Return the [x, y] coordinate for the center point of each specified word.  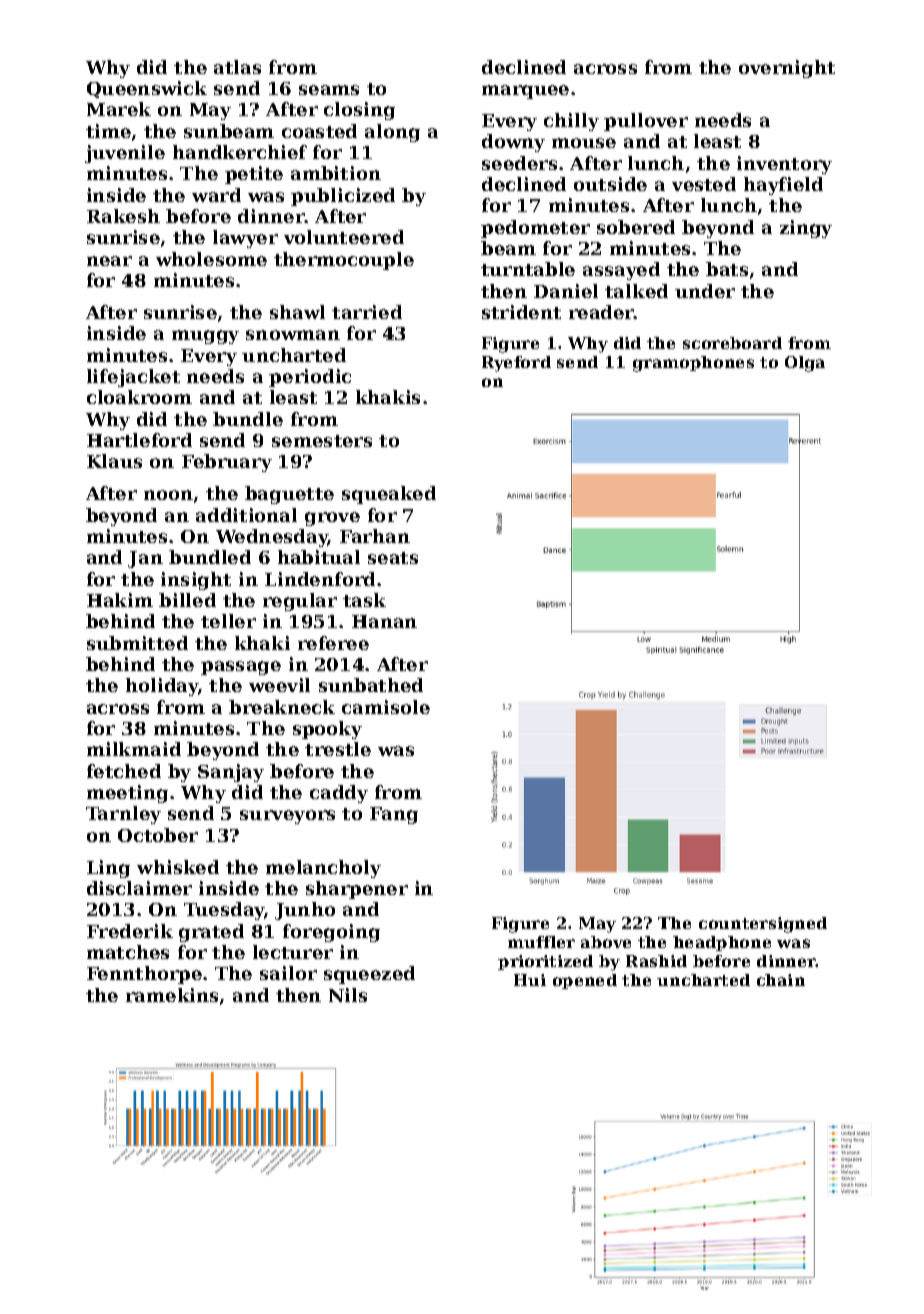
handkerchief [240, 152]
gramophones [693, 364]
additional [246, 515]
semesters [322, 441]
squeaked [389, 495]
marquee [525, 92]
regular [300, 602]
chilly [571, 122]
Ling [108, 869]
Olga [805, 364]
